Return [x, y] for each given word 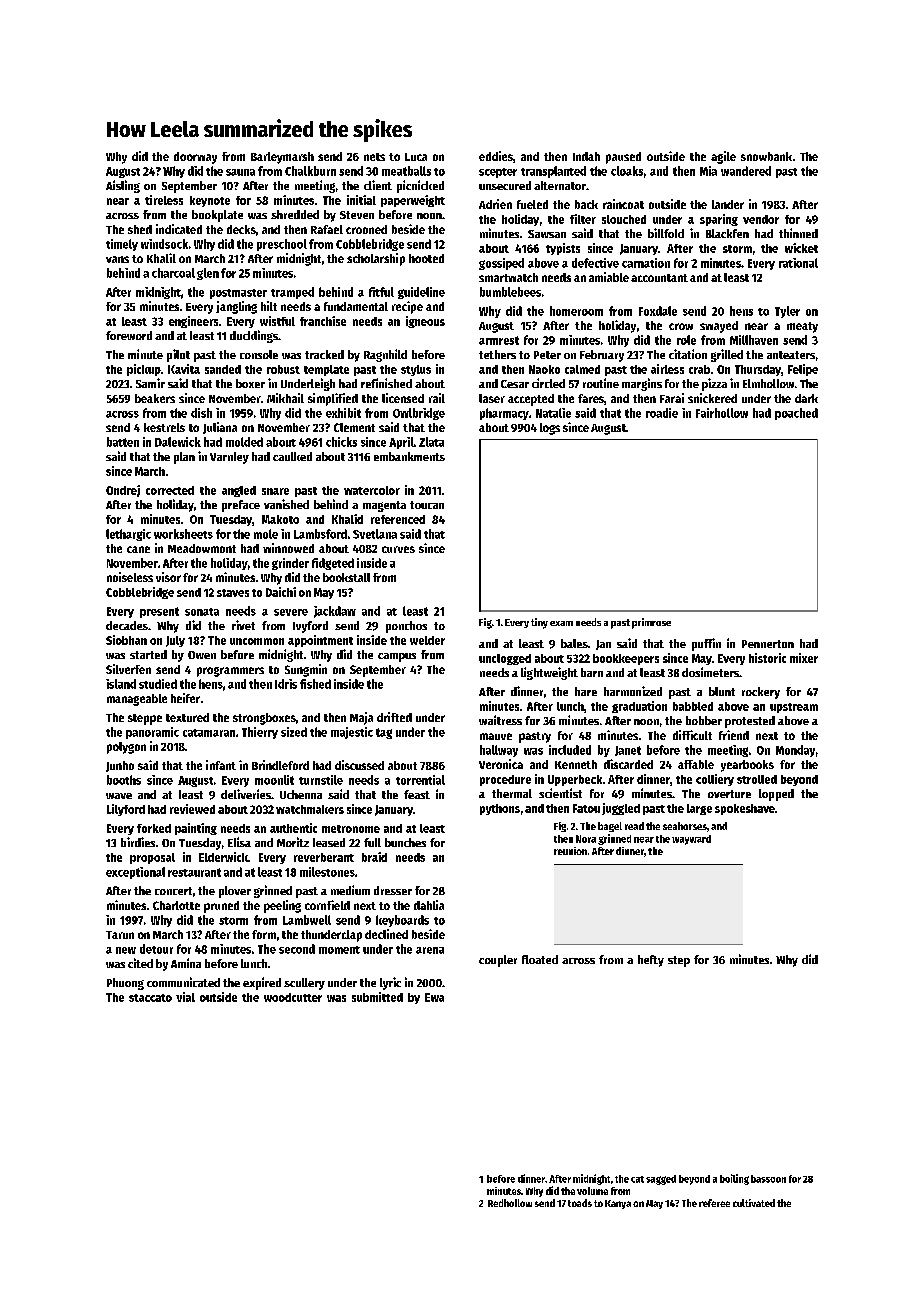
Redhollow [510, 1203]
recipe [407, 307]
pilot [178, 355]
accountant [659, 278]
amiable [609, 277]
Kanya [618, 1204]
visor [168, 577]
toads [580, 1203]
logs [550, 429]
